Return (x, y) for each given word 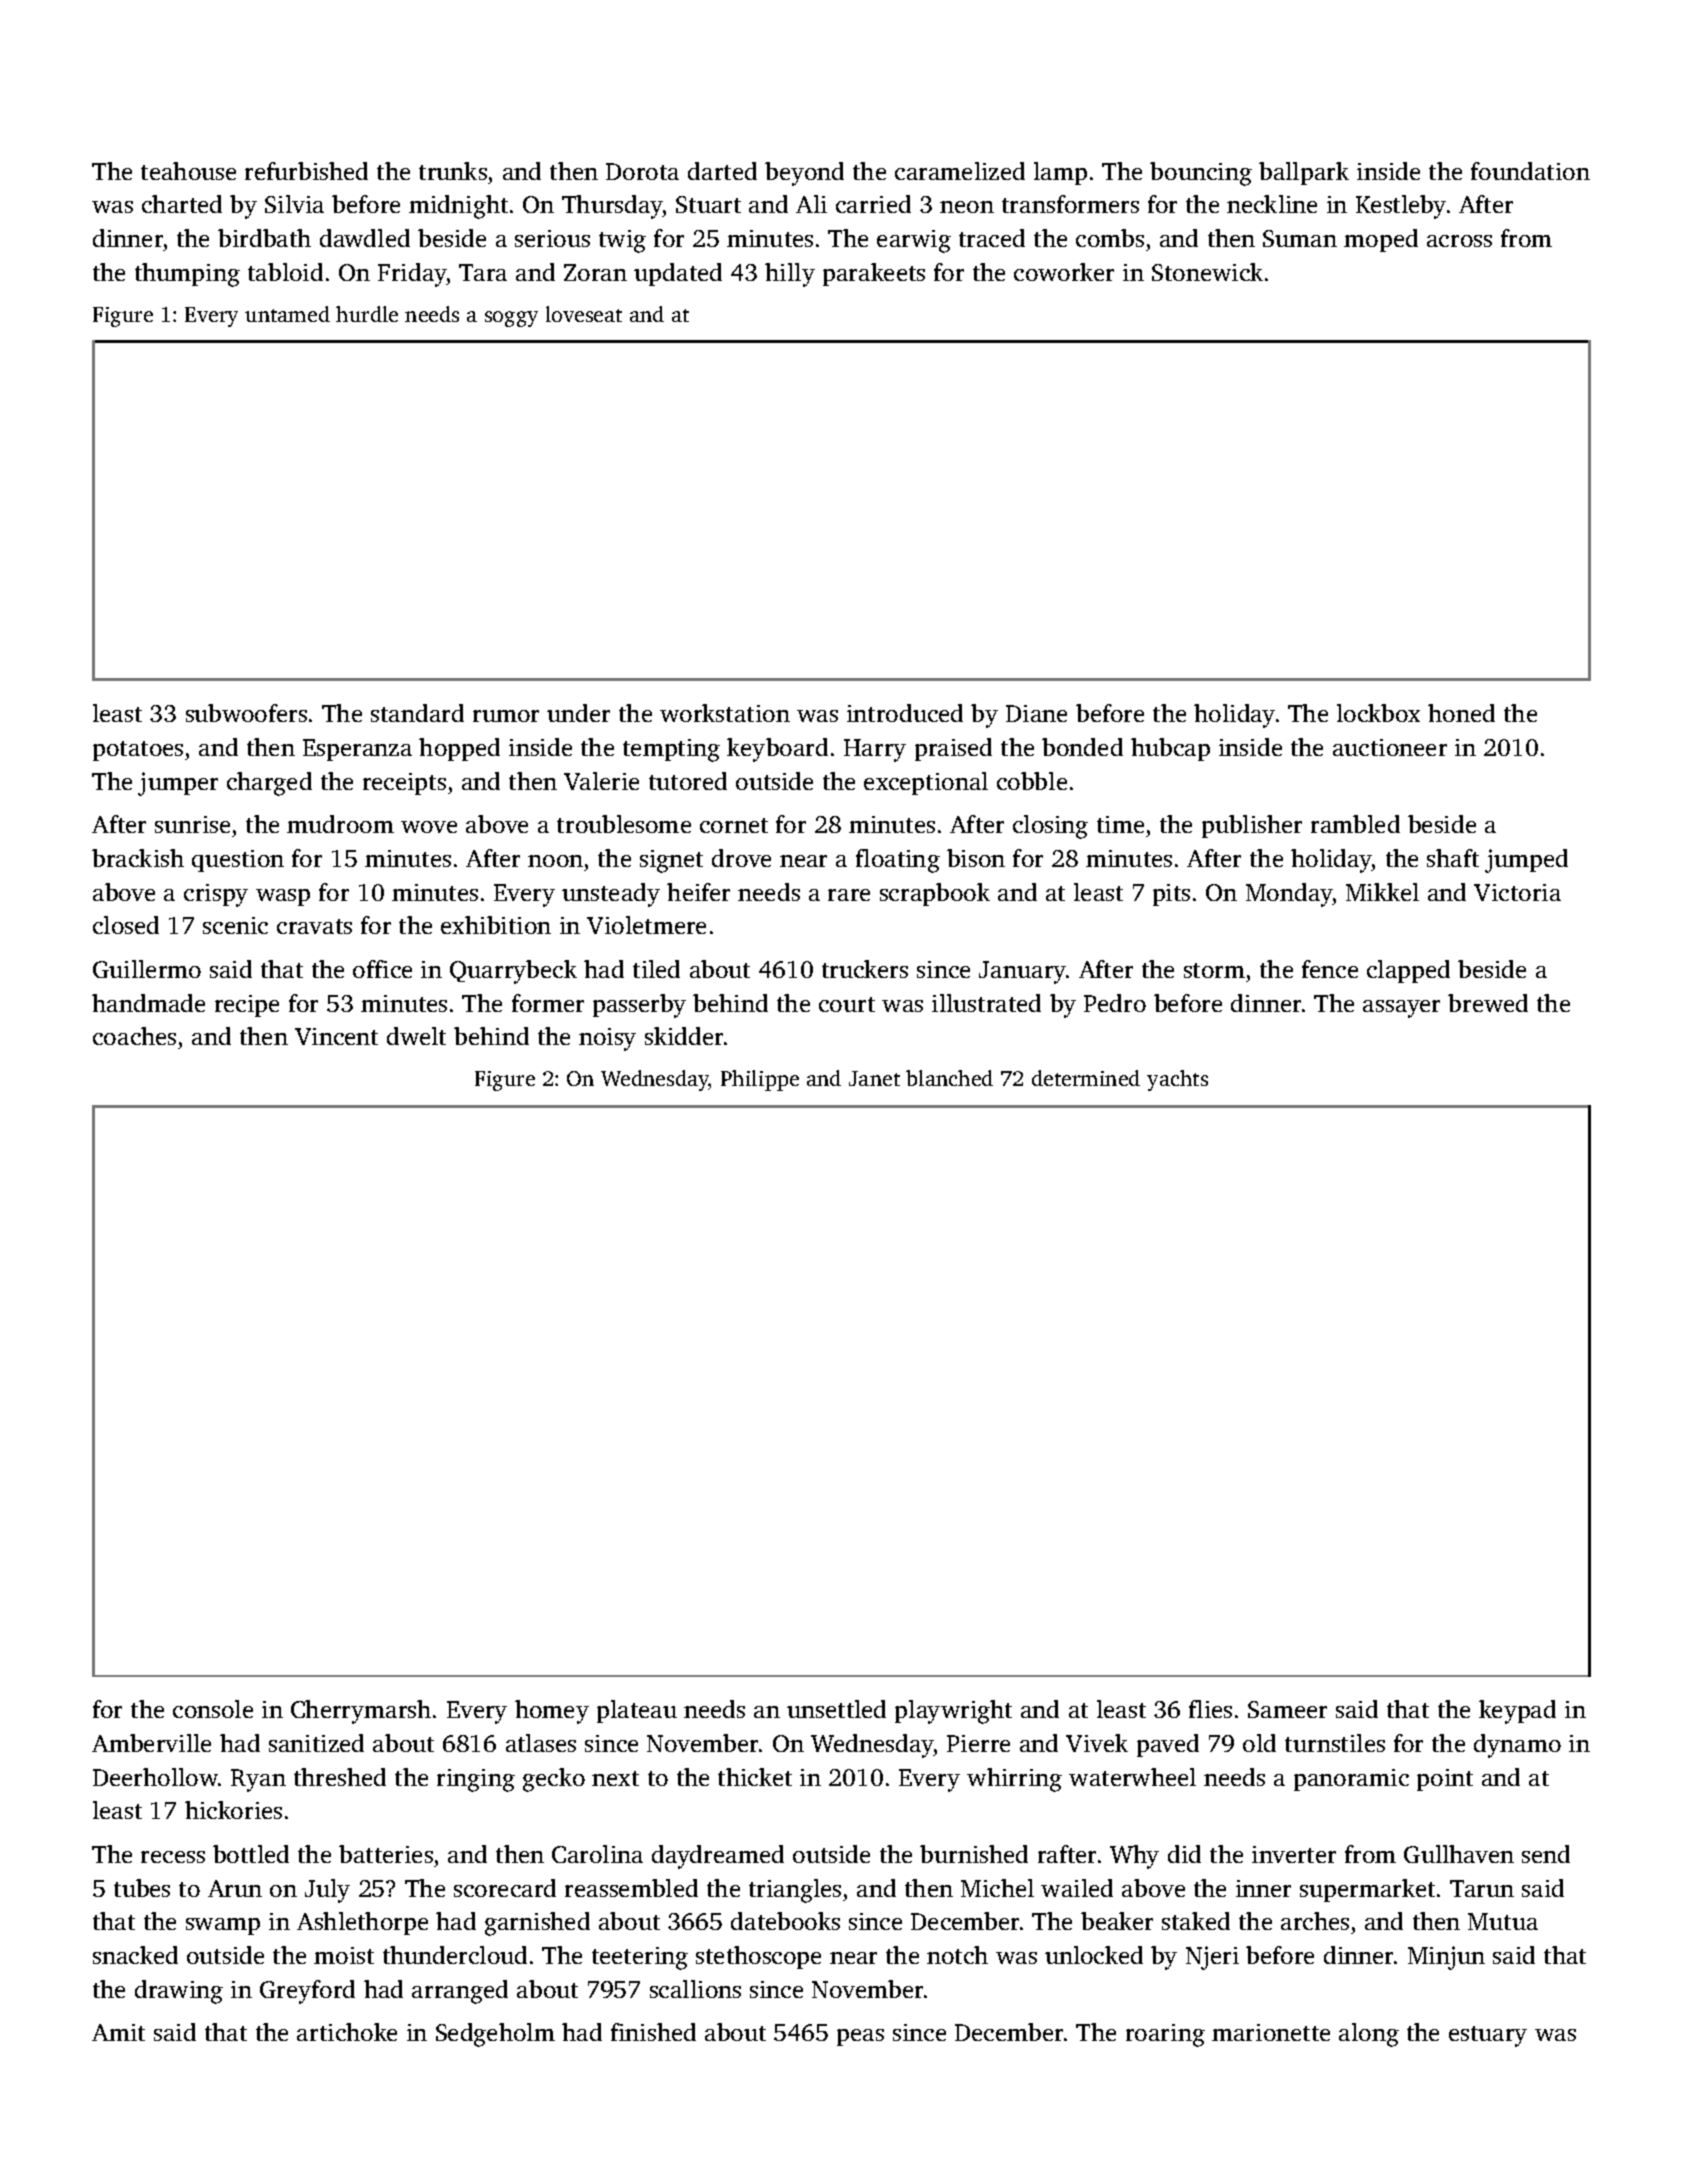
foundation (1530, 171)
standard (417, 713)
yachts (1177, 1080)
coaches (134, 1036)
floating (898, 861)
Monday (1289, 895)
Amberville (151, 1743)
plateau (637, 1711)
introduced (905, 713)
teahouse (188, 171)
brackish (138, 858)
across (1459, 241)
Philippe (760, 1080)
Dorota (642, 171)
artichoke (347, 2032)
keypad (1517, 1712)
